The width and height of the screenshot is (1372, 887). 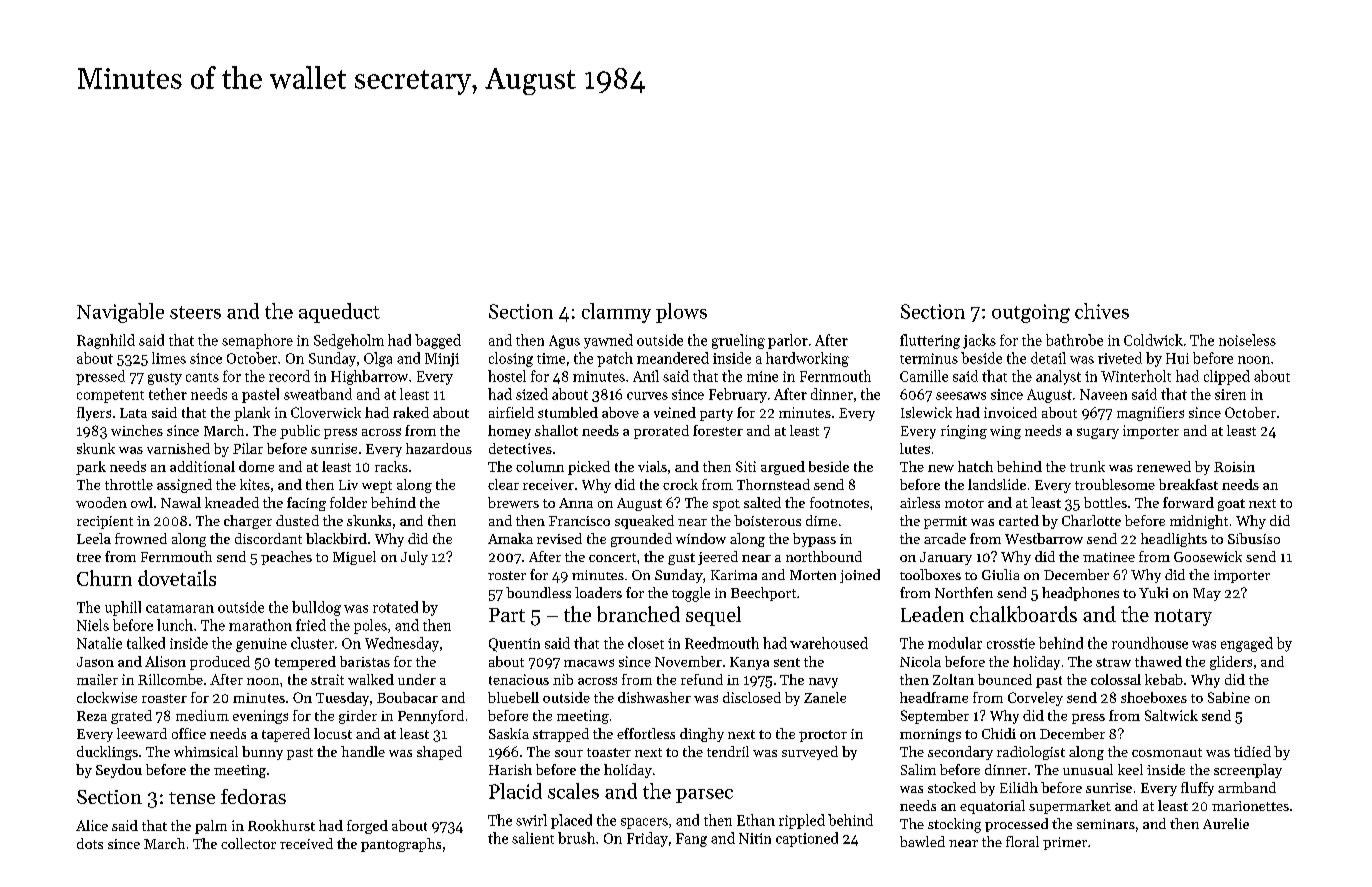 What do you see at coordinates (178, 448) in the screenshot?
I see `varnished` at bounding box center [178, 448].
